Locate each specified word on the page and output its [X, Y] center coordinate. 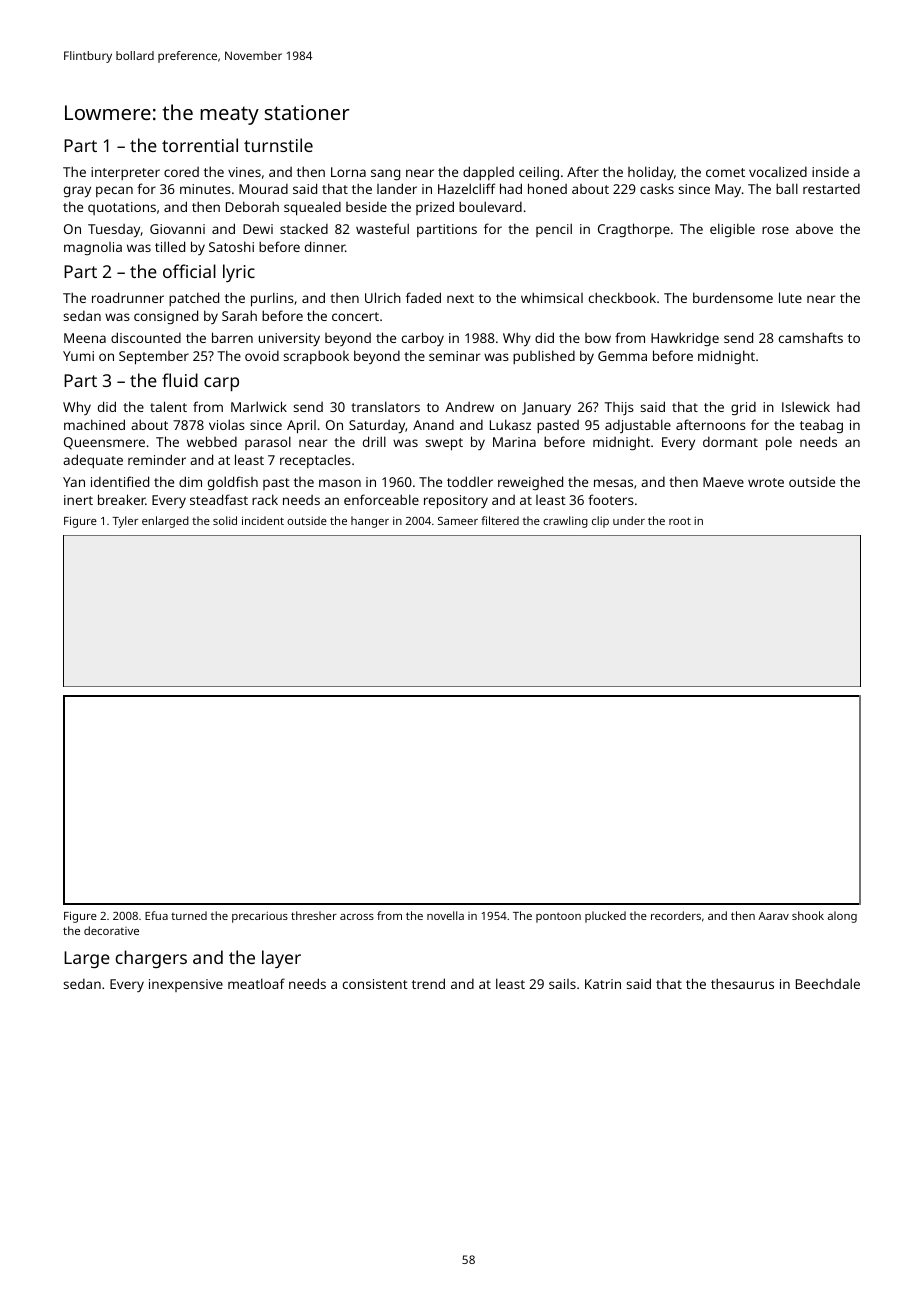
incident [263, 520]
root [680, 521]
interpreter [125, 173]
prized [435, 208]
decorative [111, 930]
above [814, 228]
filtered [500, 520]
